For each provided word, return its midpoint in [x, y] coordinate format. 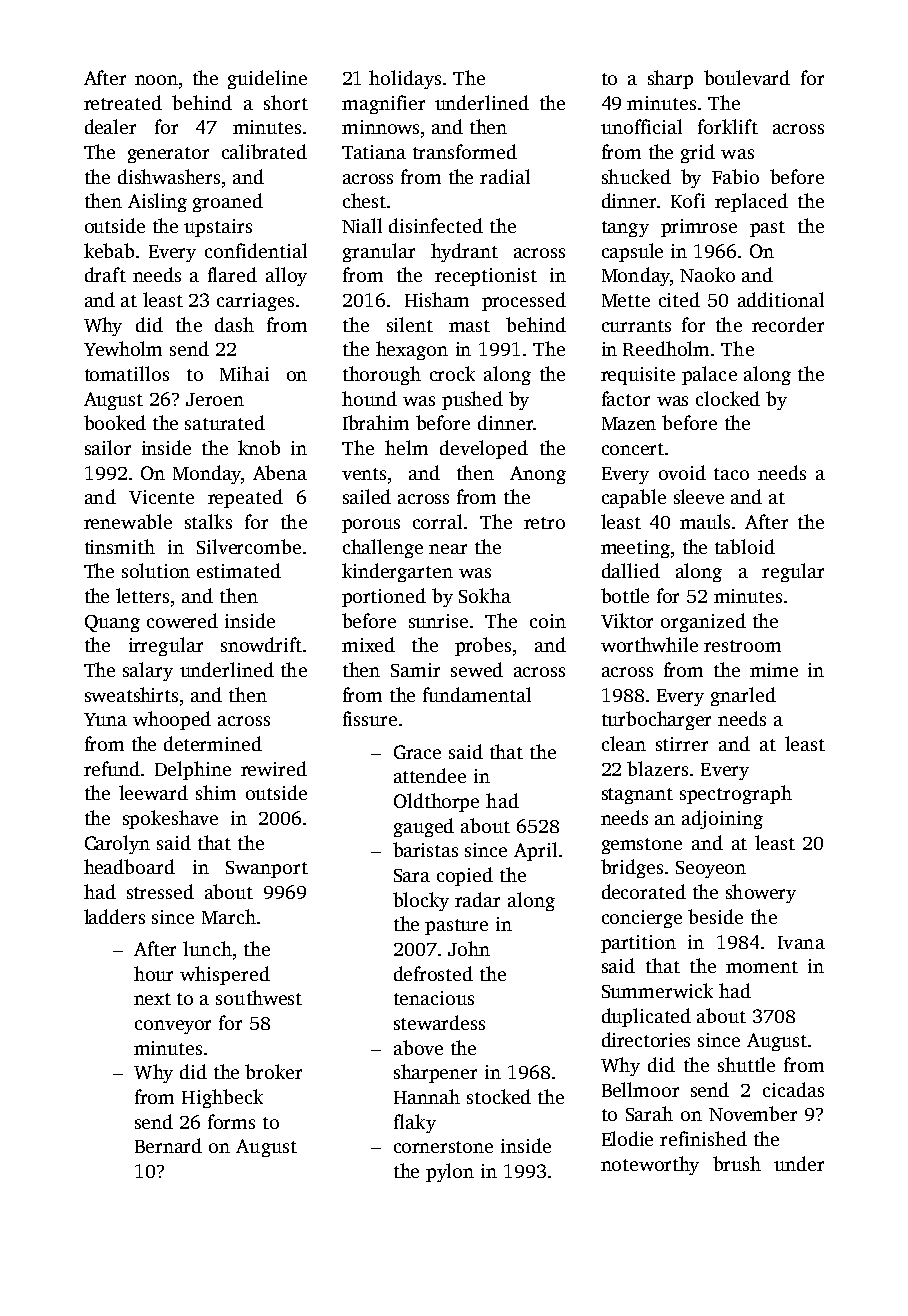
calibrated [264, 151]
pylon [450, 1172]
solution [156, 570]
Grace [417, 752]
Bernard [168, 1145]
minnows [380, 127]
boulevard [747, 77]
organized [703, 622]
